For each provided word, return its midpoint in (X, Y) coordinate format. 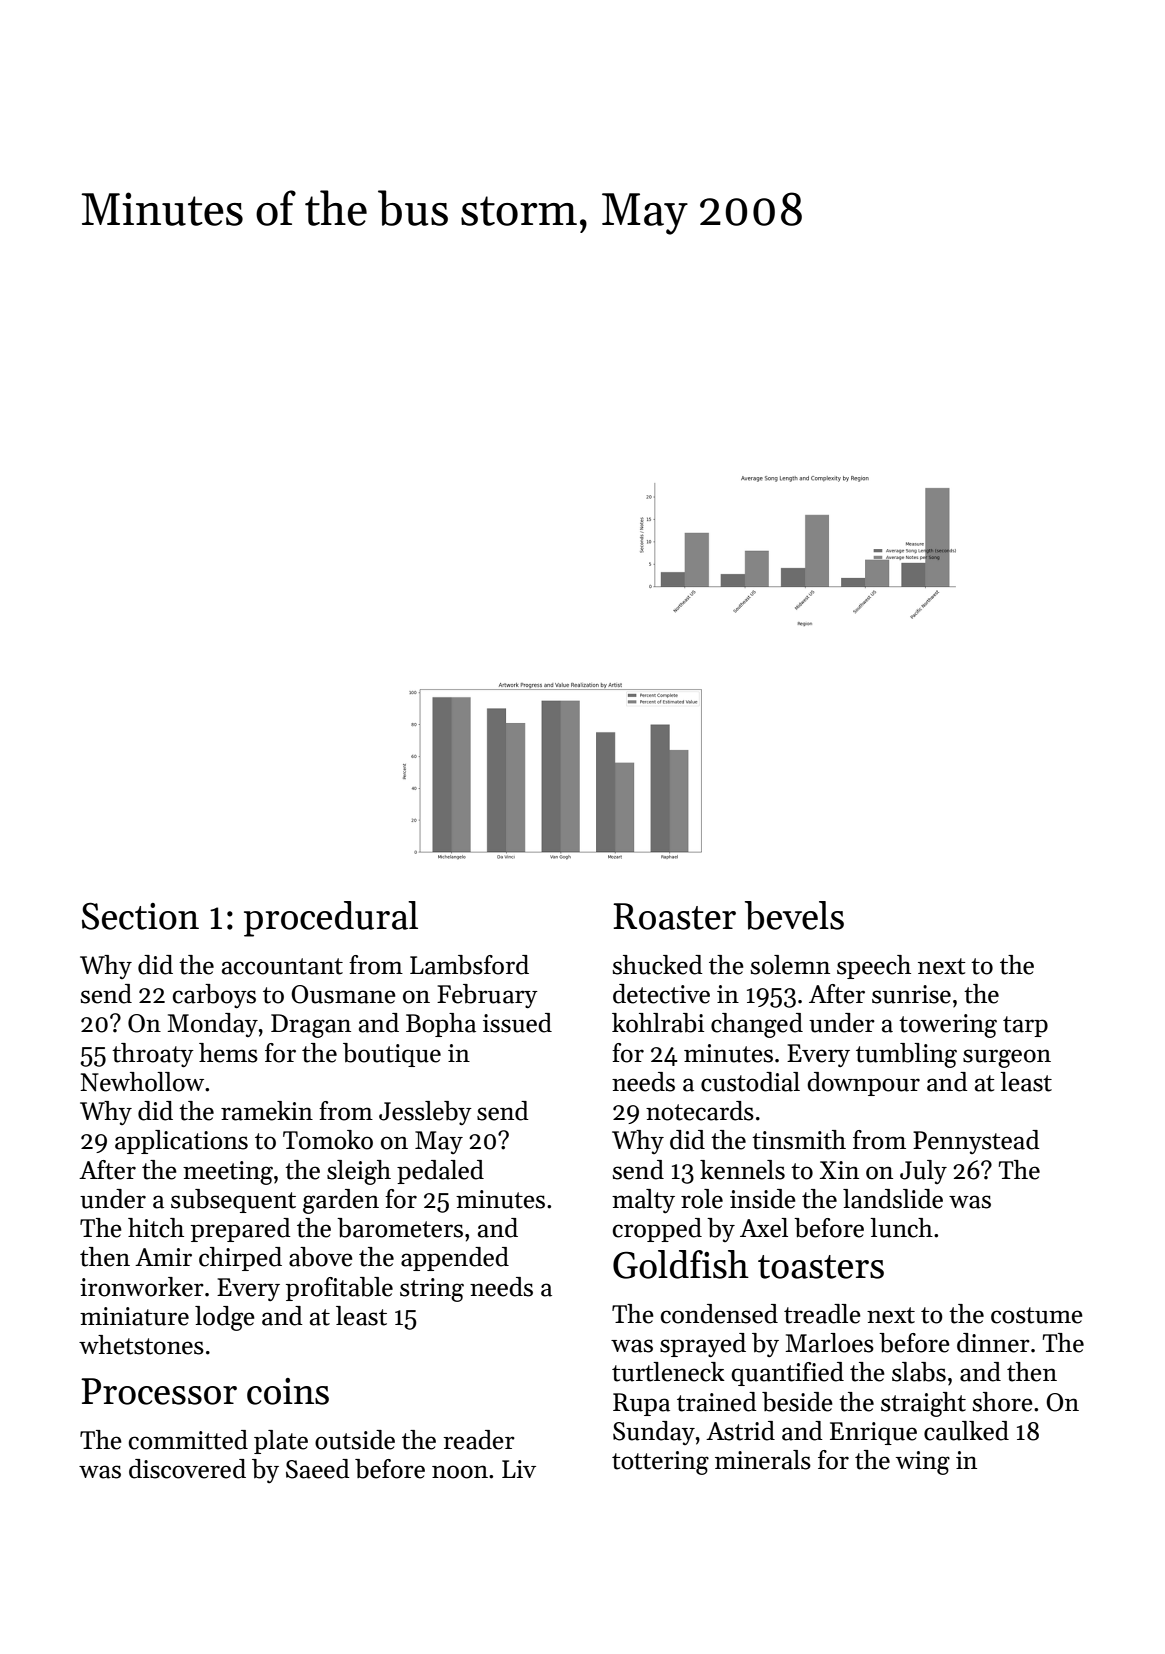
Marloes (830, 1343)
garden (341, 1201)
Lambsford (469, 965)
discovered (187, 1469)
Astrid (740, 1431)
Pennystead (976, 1142)
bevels (794, 915)
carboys (214, 996)
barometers (400, 1228)
